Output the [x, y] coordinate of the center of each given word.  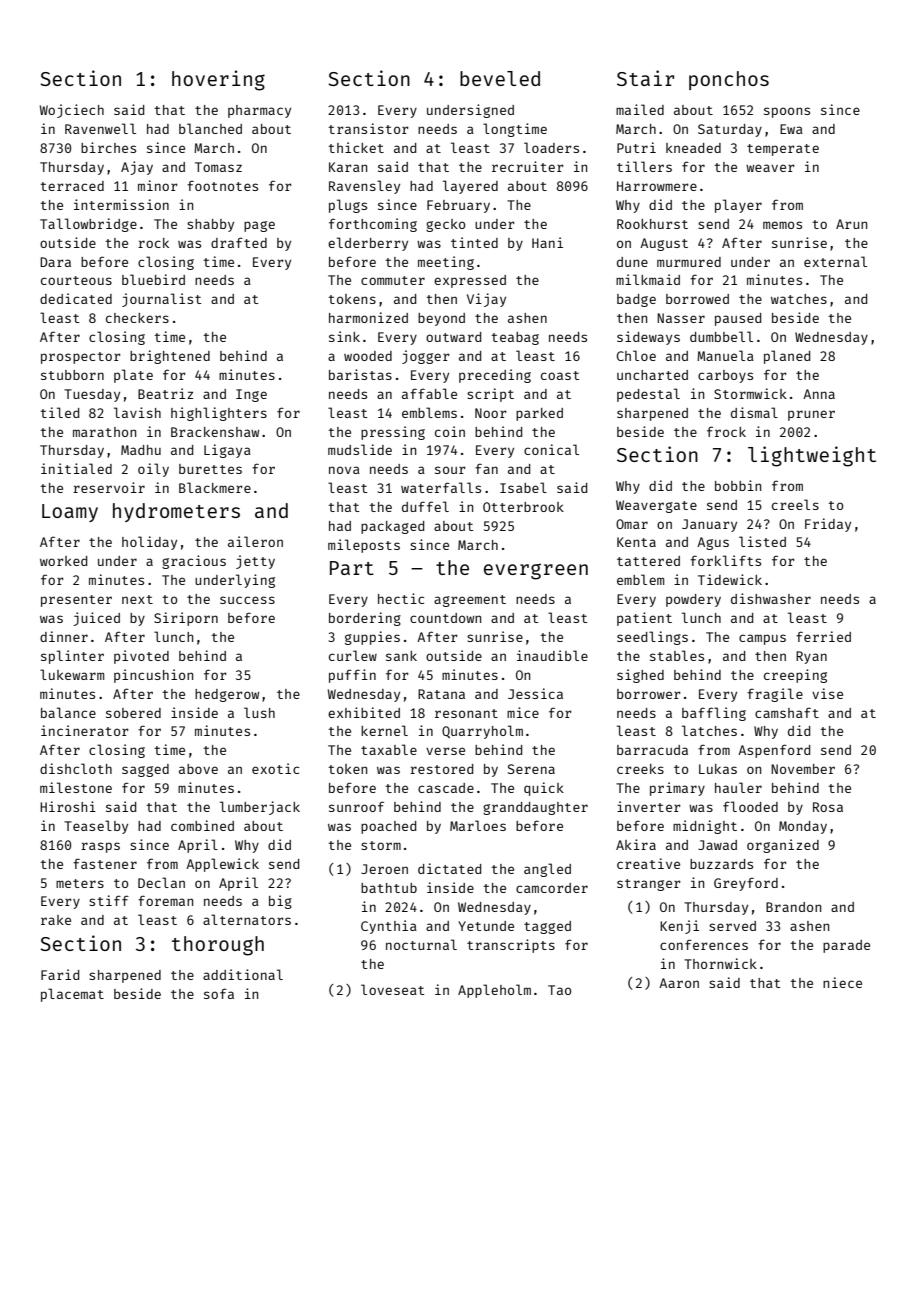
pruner [811, 415]
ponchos [729, 80]
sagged [145, 770]
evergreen [536, 571]
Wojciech [72, 111]
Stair [645, 78]
